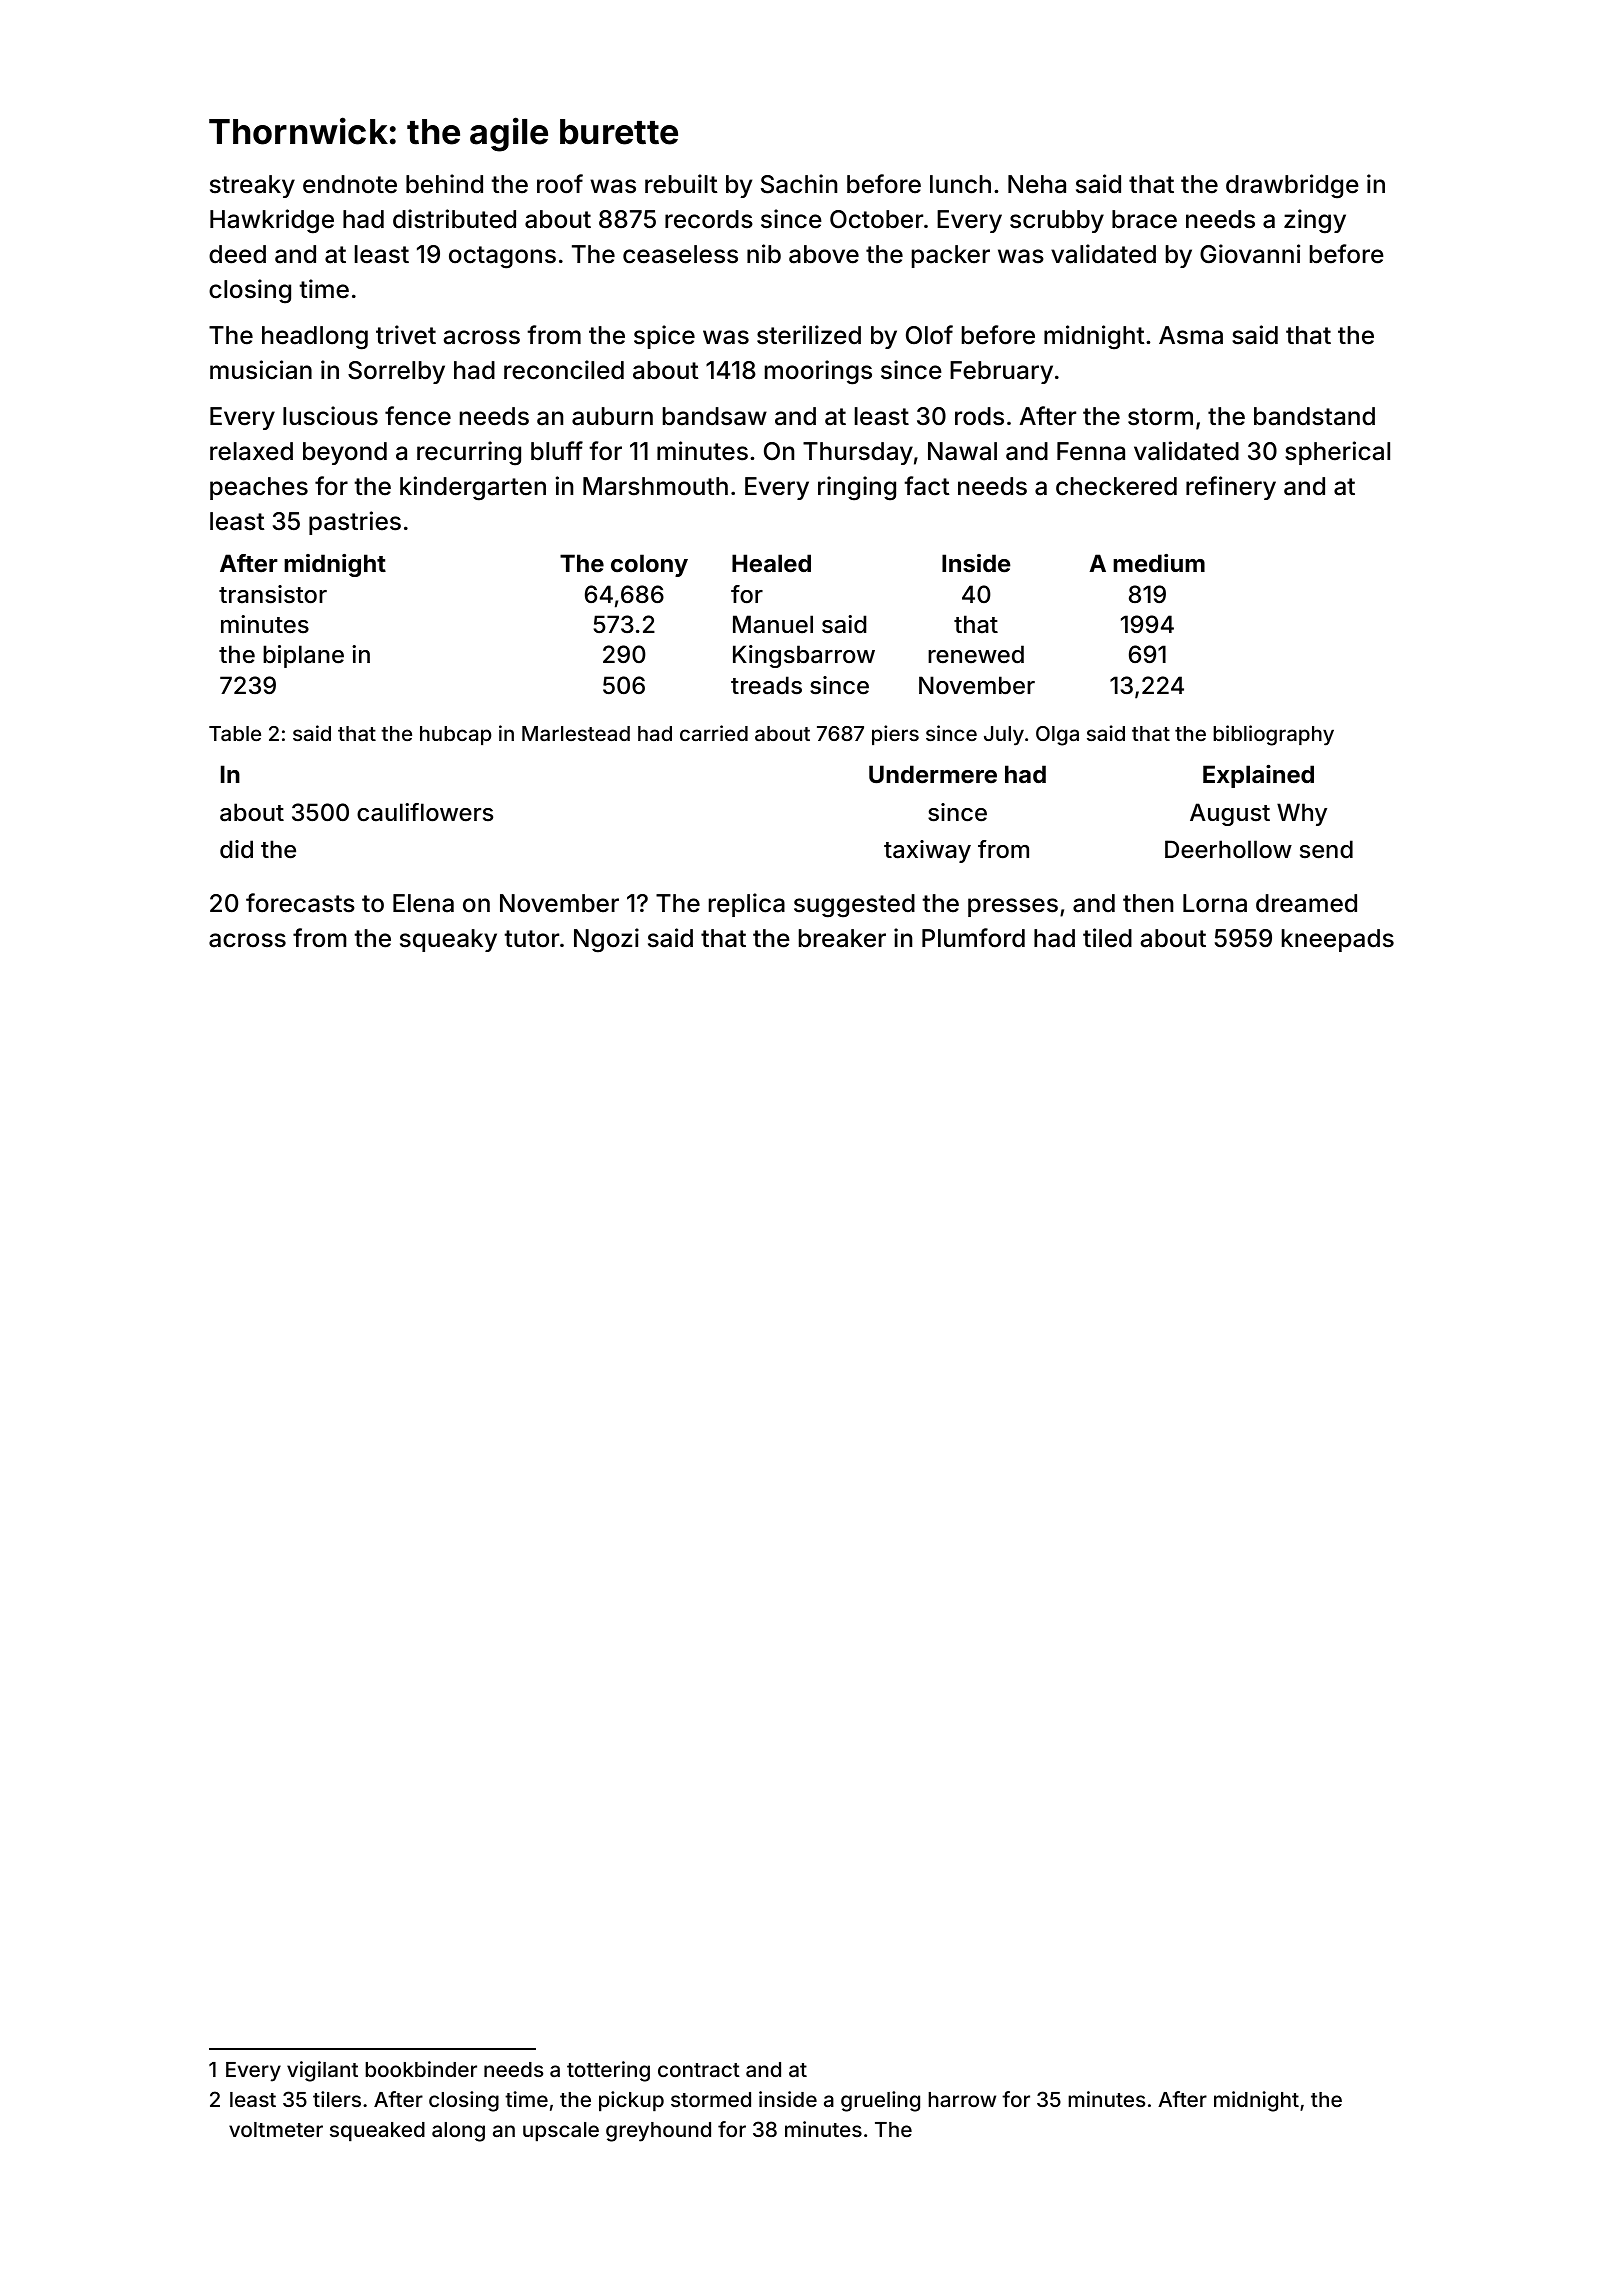 The height and width of the screenshot is (2292, 1620). What do you see at coordinates (576, 733) in the screenshot?
I see `Marlestead` at bounding box center [576, 733].
